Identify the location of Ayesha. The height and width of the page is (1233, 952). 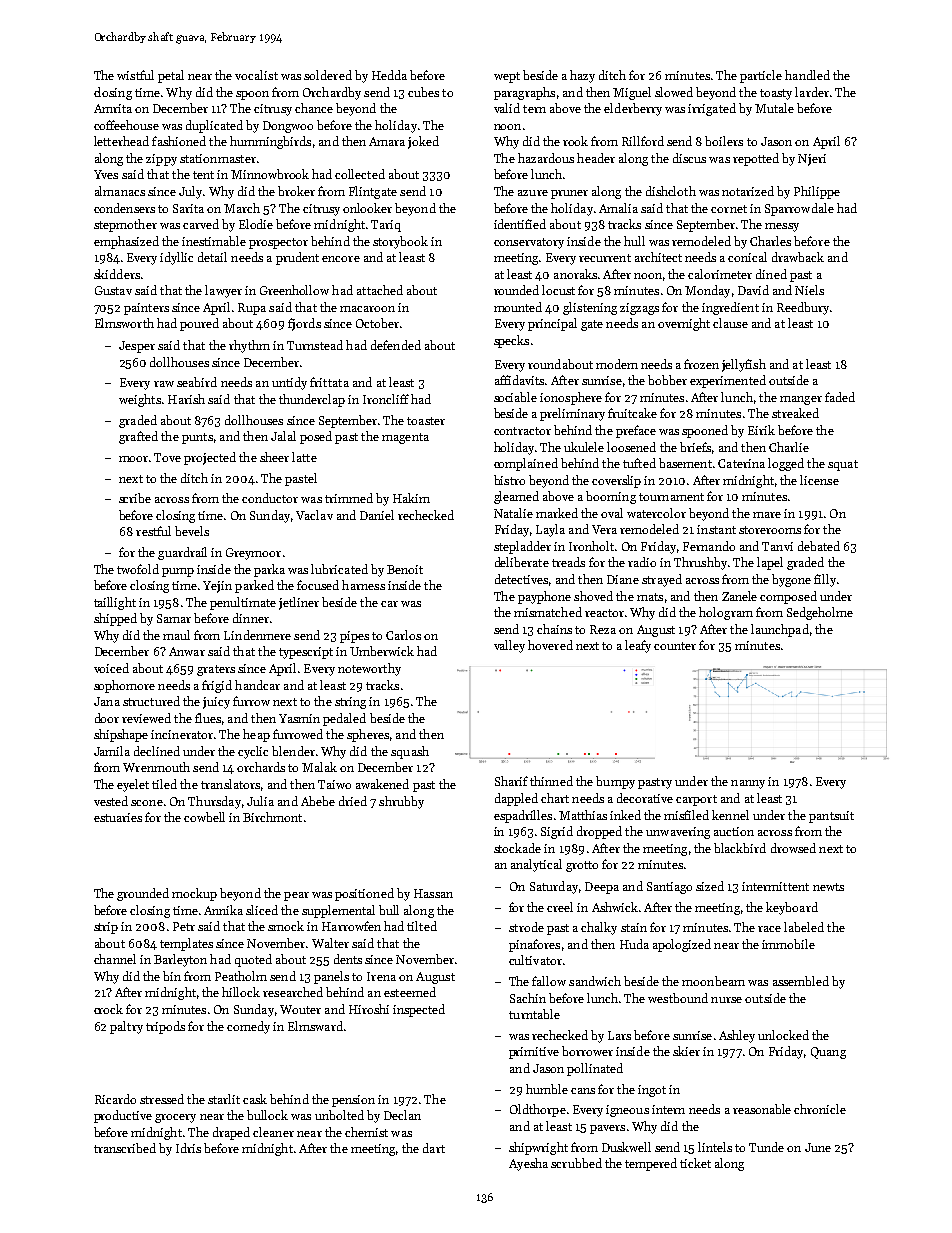
(528, 1164).
